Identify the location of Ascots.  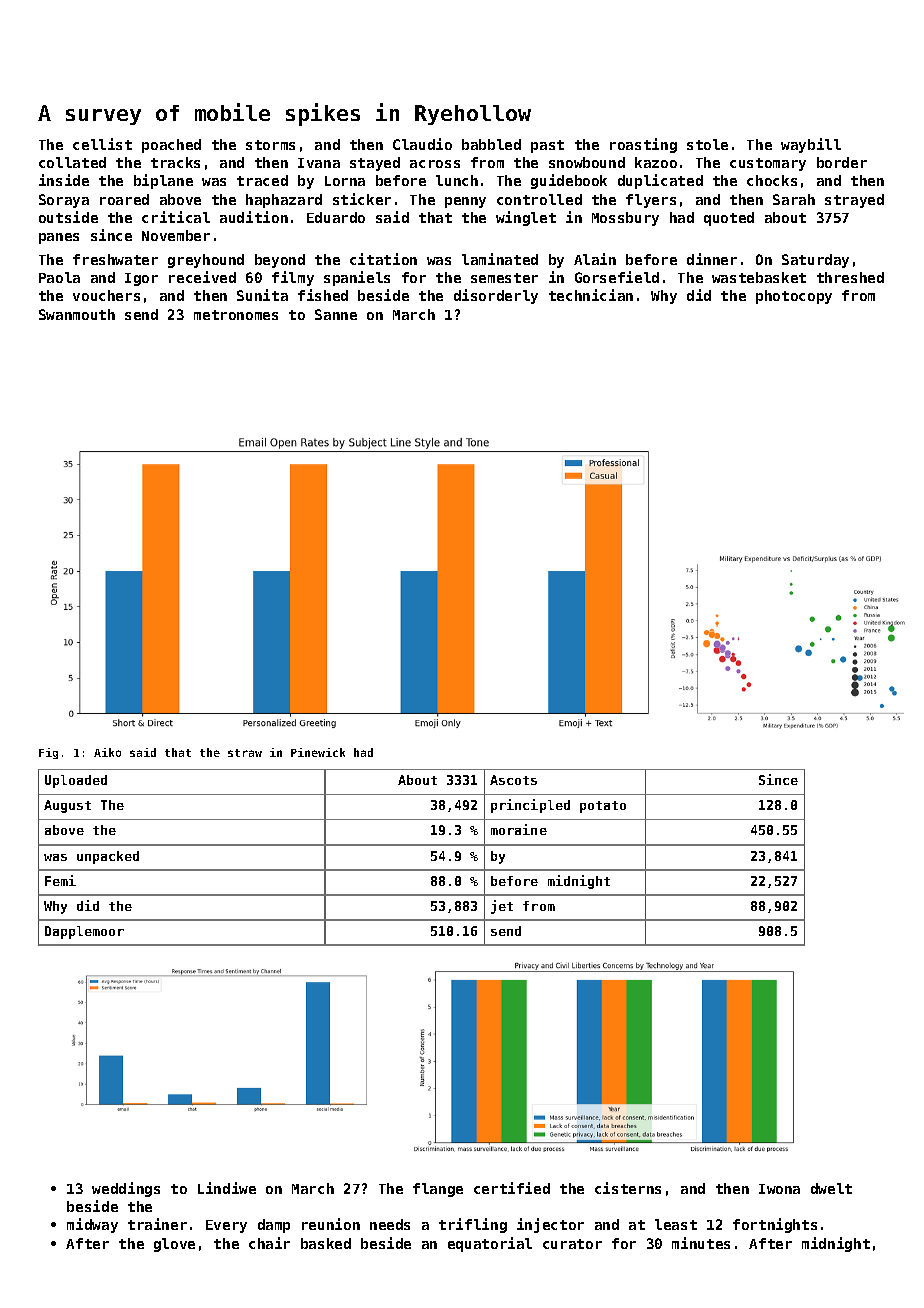
(513, 780).
